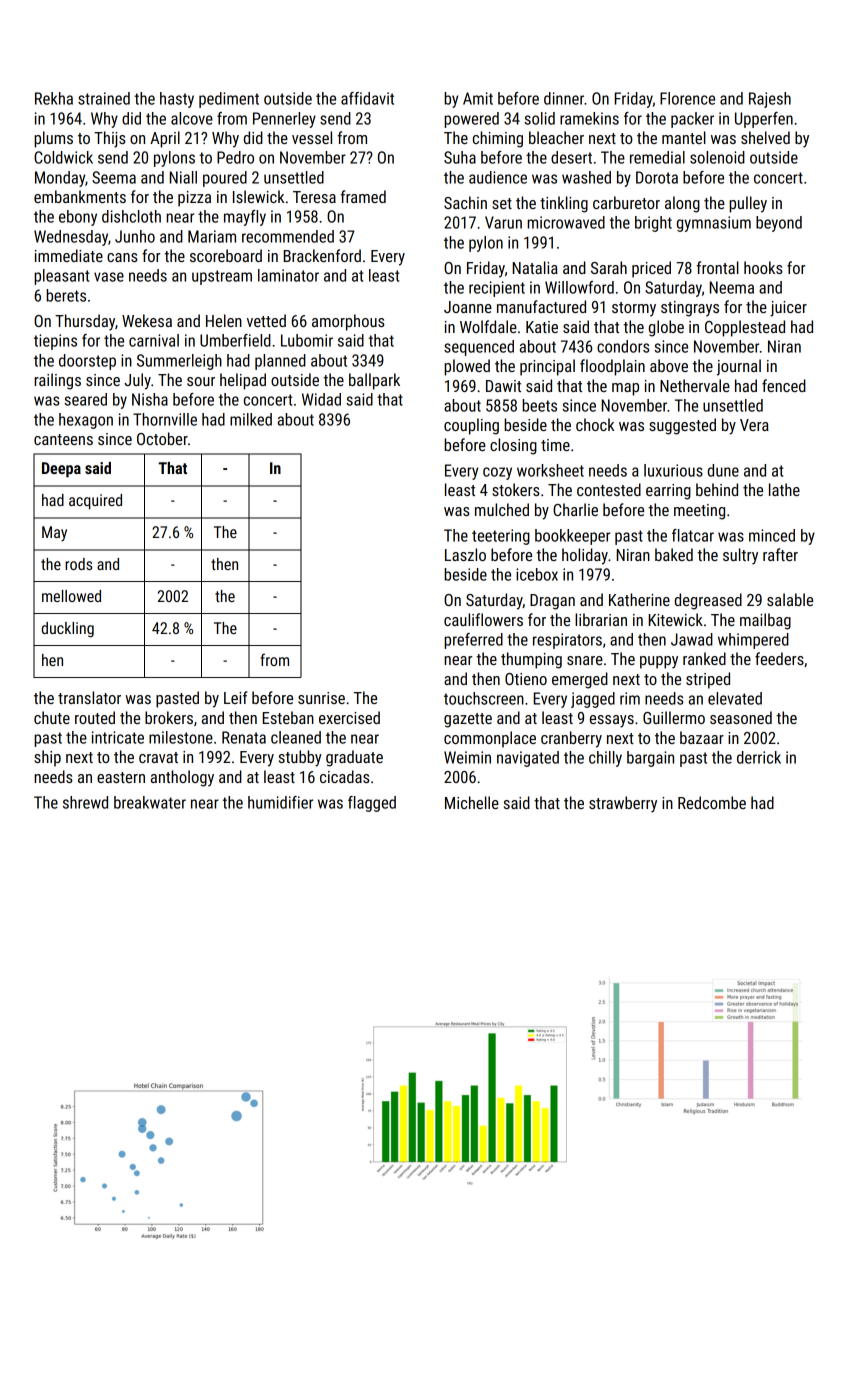 Image resolution: width=849 pixels, height=1400 pixels. I want to click on vessel, so click(312, 137).
